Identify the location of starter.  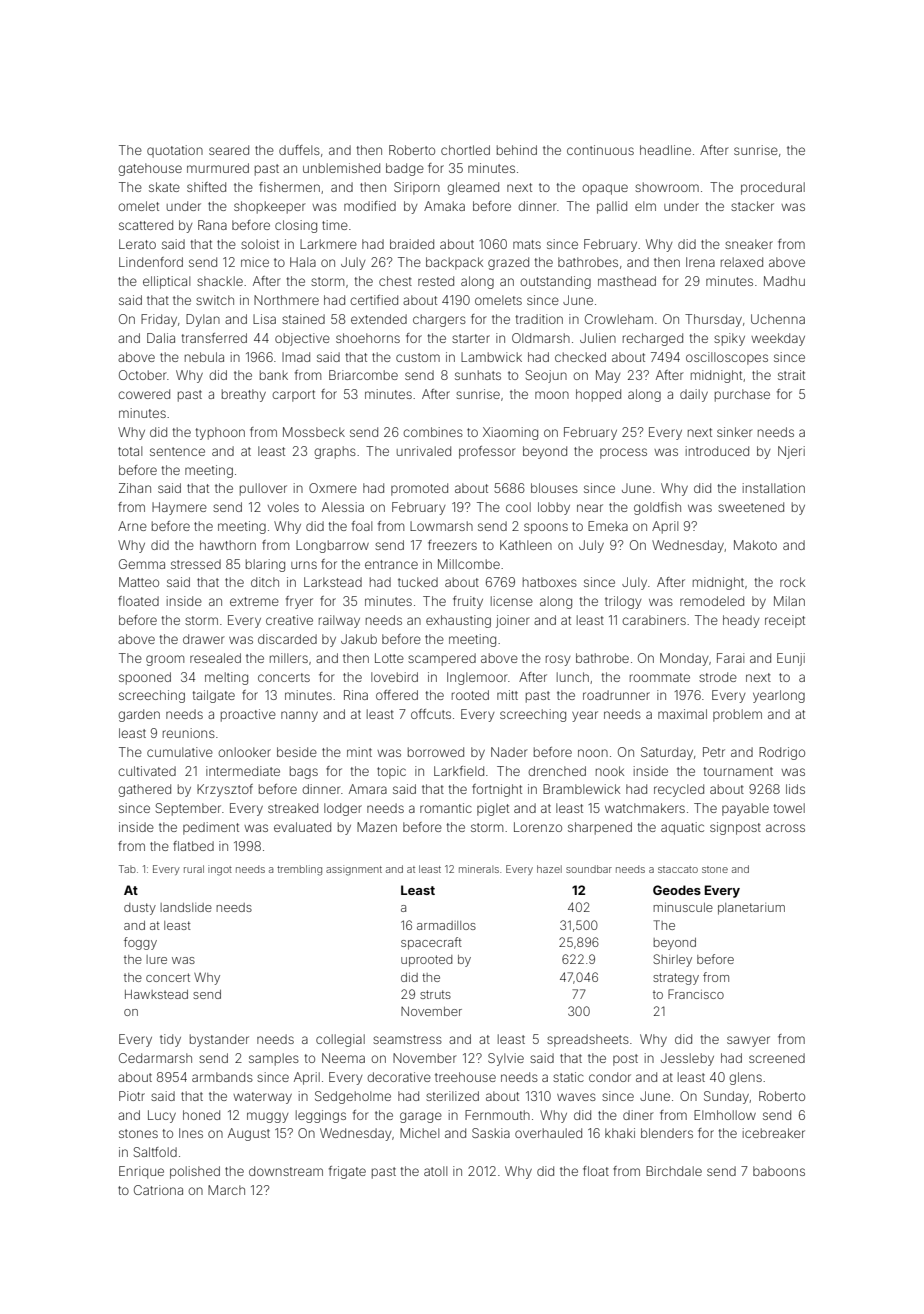
(471, 338).
